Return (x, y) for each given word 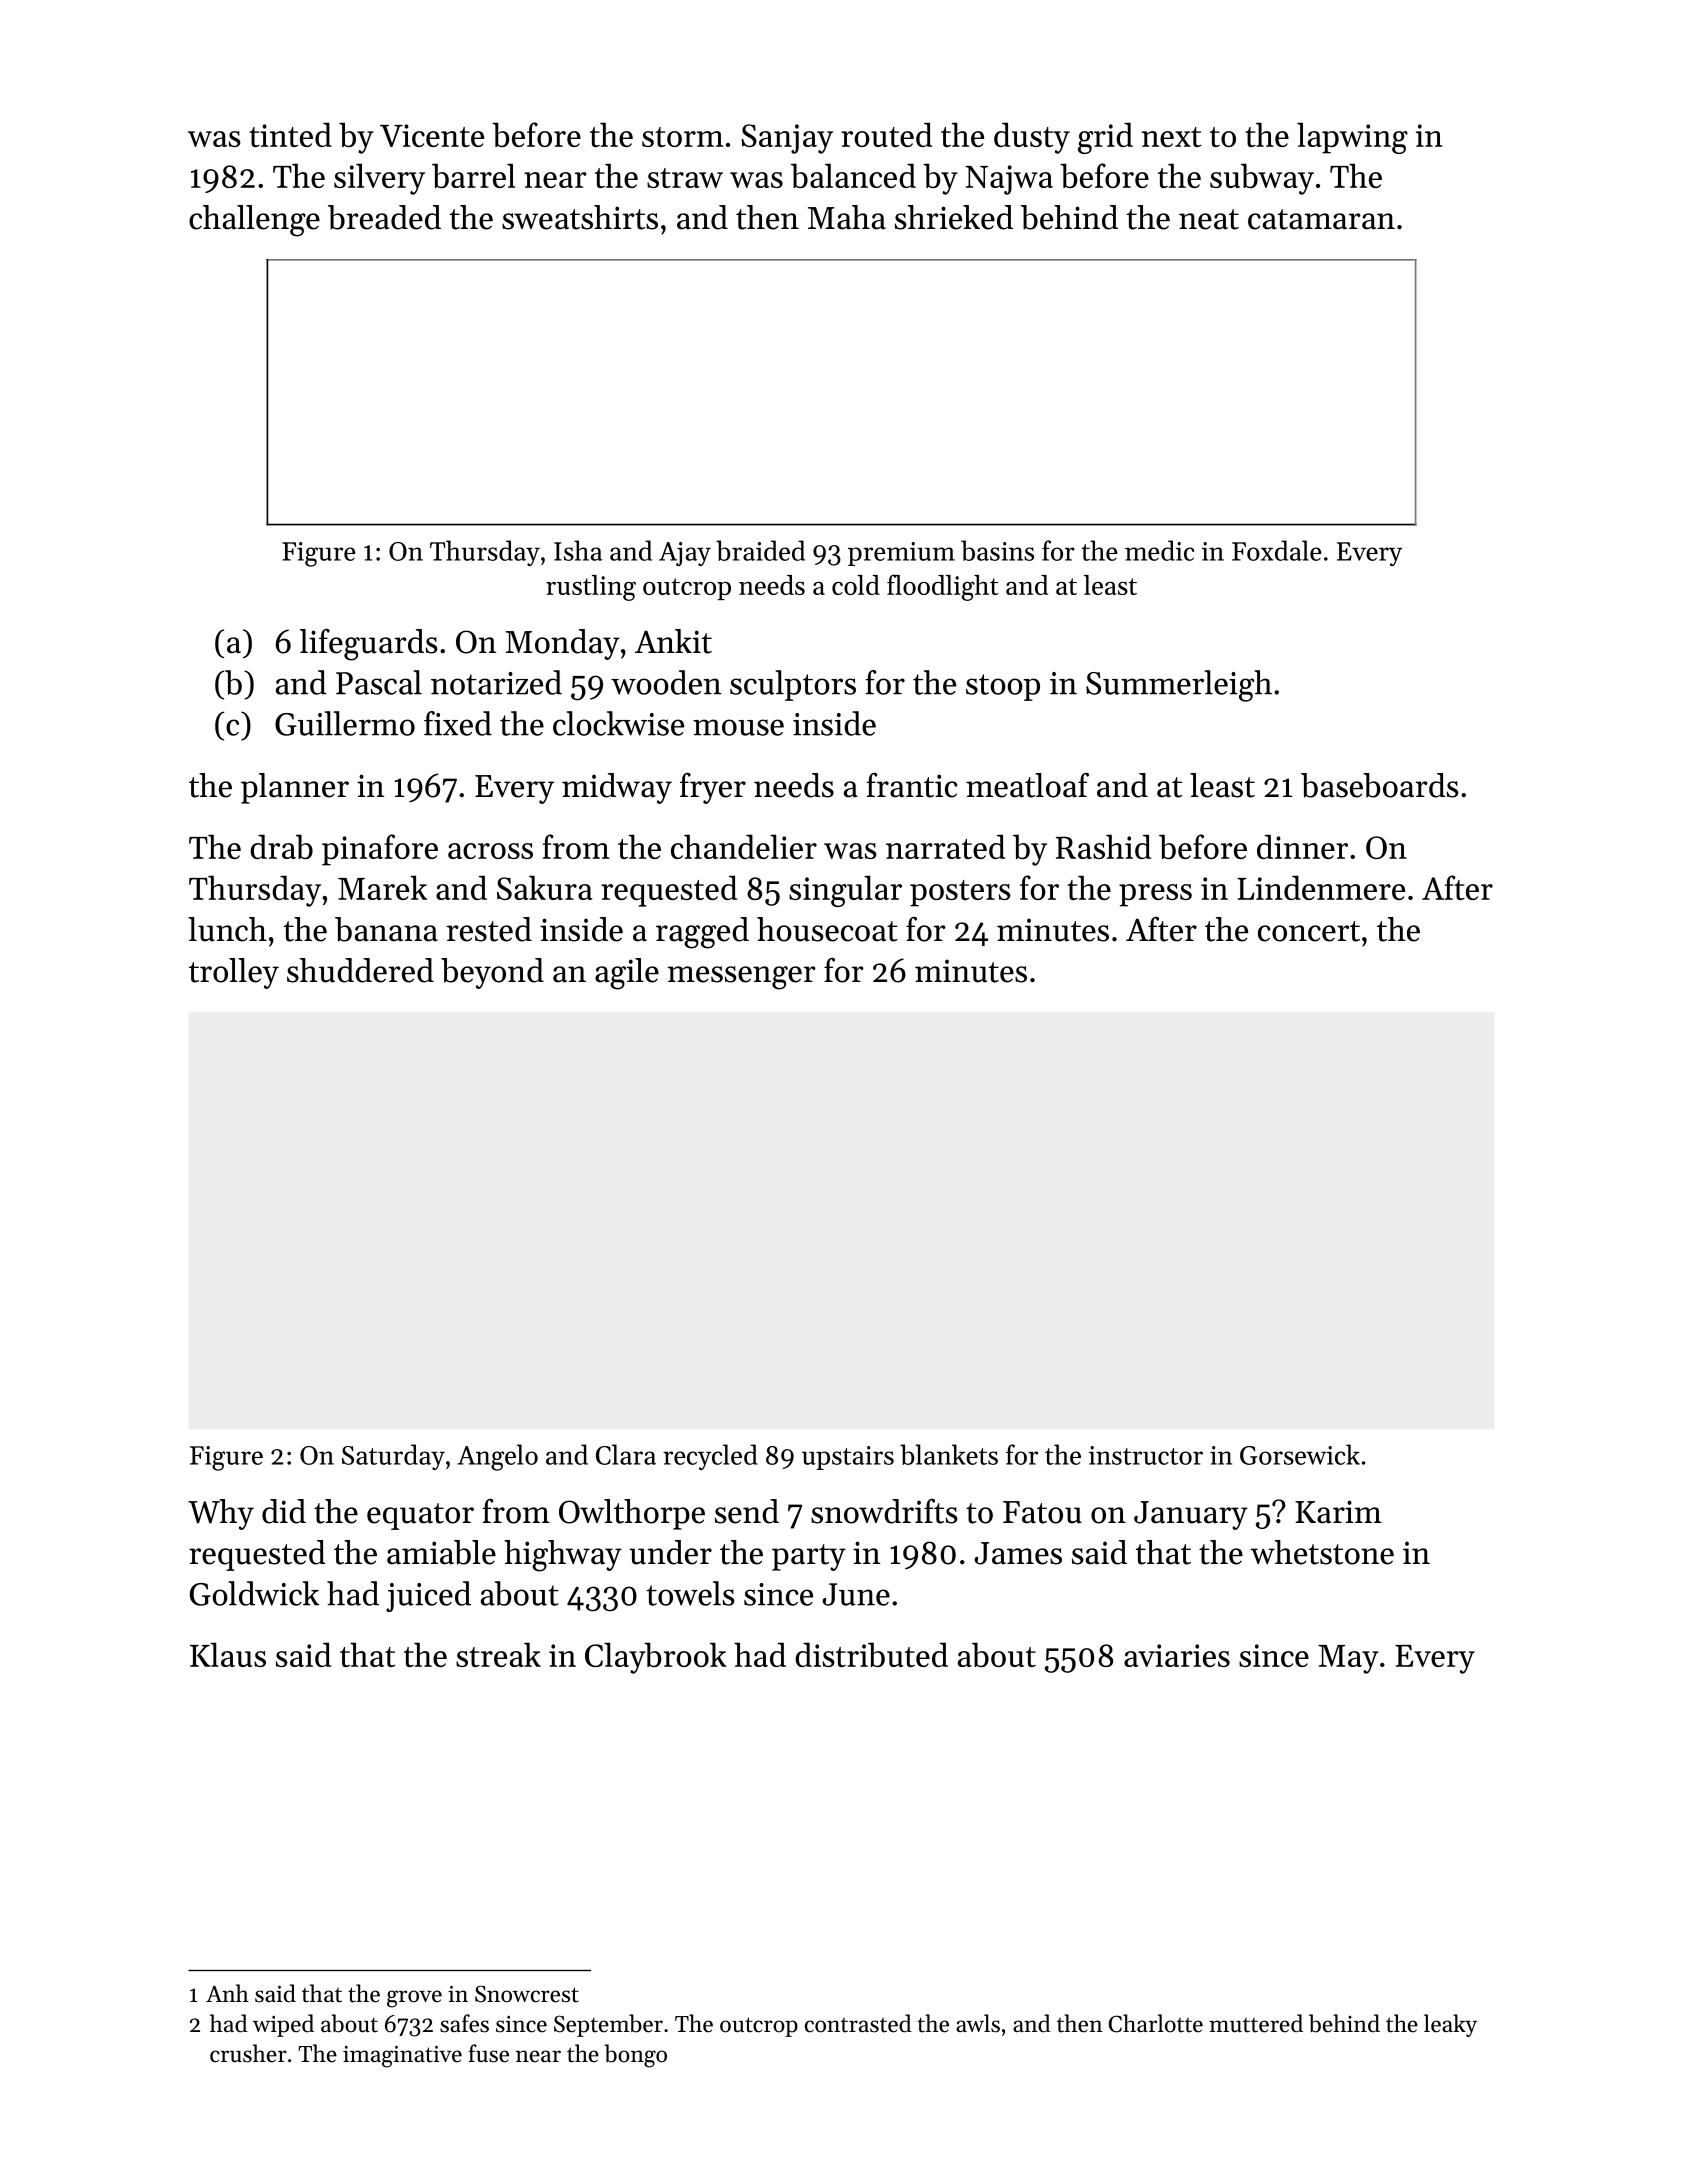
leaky (1450, 2025)
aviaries (1177, 1655)
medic (1159, 550)
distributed (871, 1654)
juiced (428, 1596)
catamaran (1321, 219)
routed (886, 134)
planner (295, 788)
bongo (635, 2056)
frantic (912, 785)
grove (414, 1999)
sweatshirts (580, 217)
